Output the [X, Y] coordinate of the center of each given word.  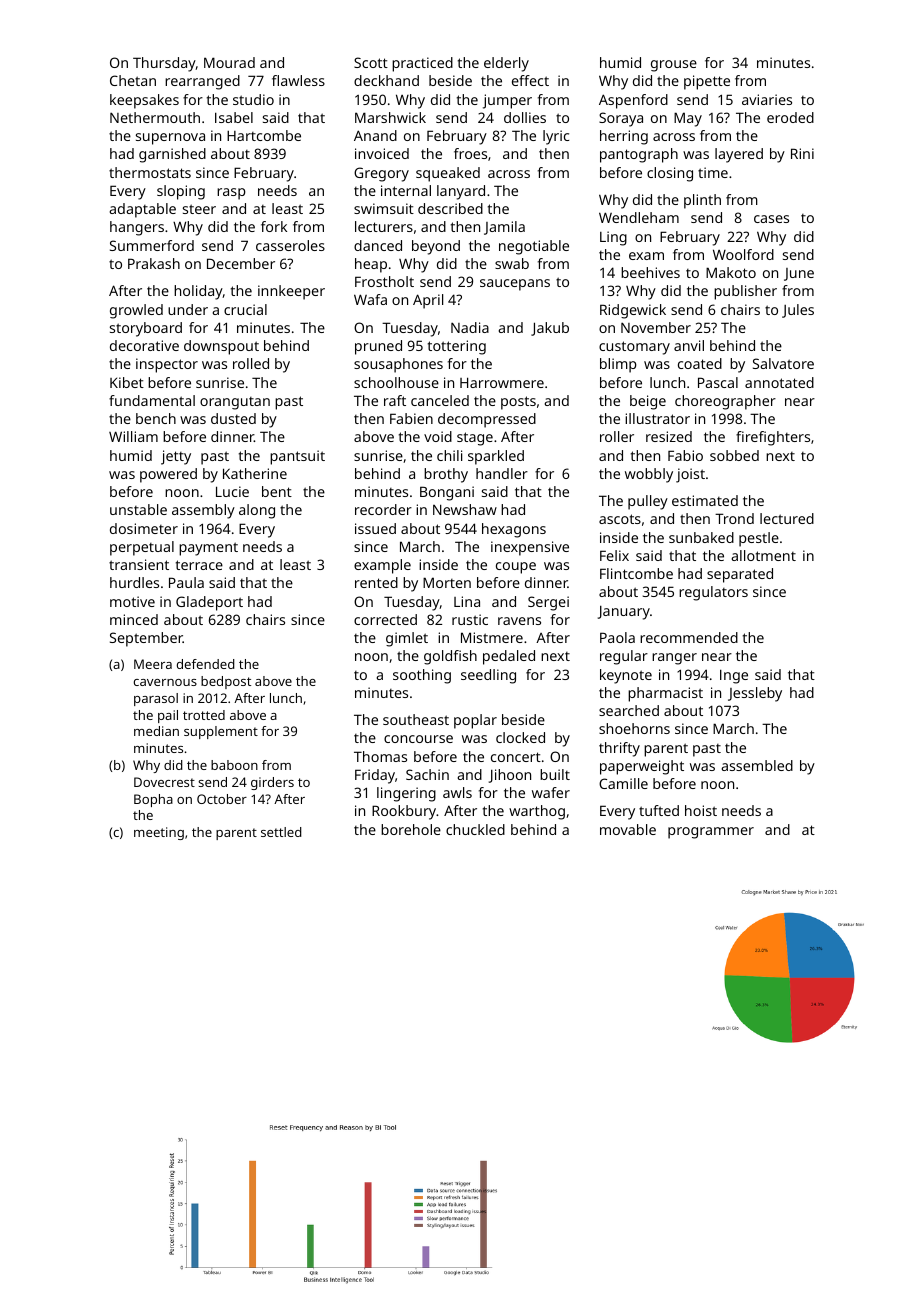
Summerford [152, 245]
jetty [176, 457]
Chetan [133, 80]
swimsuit [384, 208]
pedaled [509, 657]
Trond [734, 518]
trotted [204, 715]
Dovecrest [164, 782]
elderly [506, 64]
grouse [674, 66]
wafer [551, 792]
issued [375, 528]
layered [739, 155]
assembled [757, 765]
